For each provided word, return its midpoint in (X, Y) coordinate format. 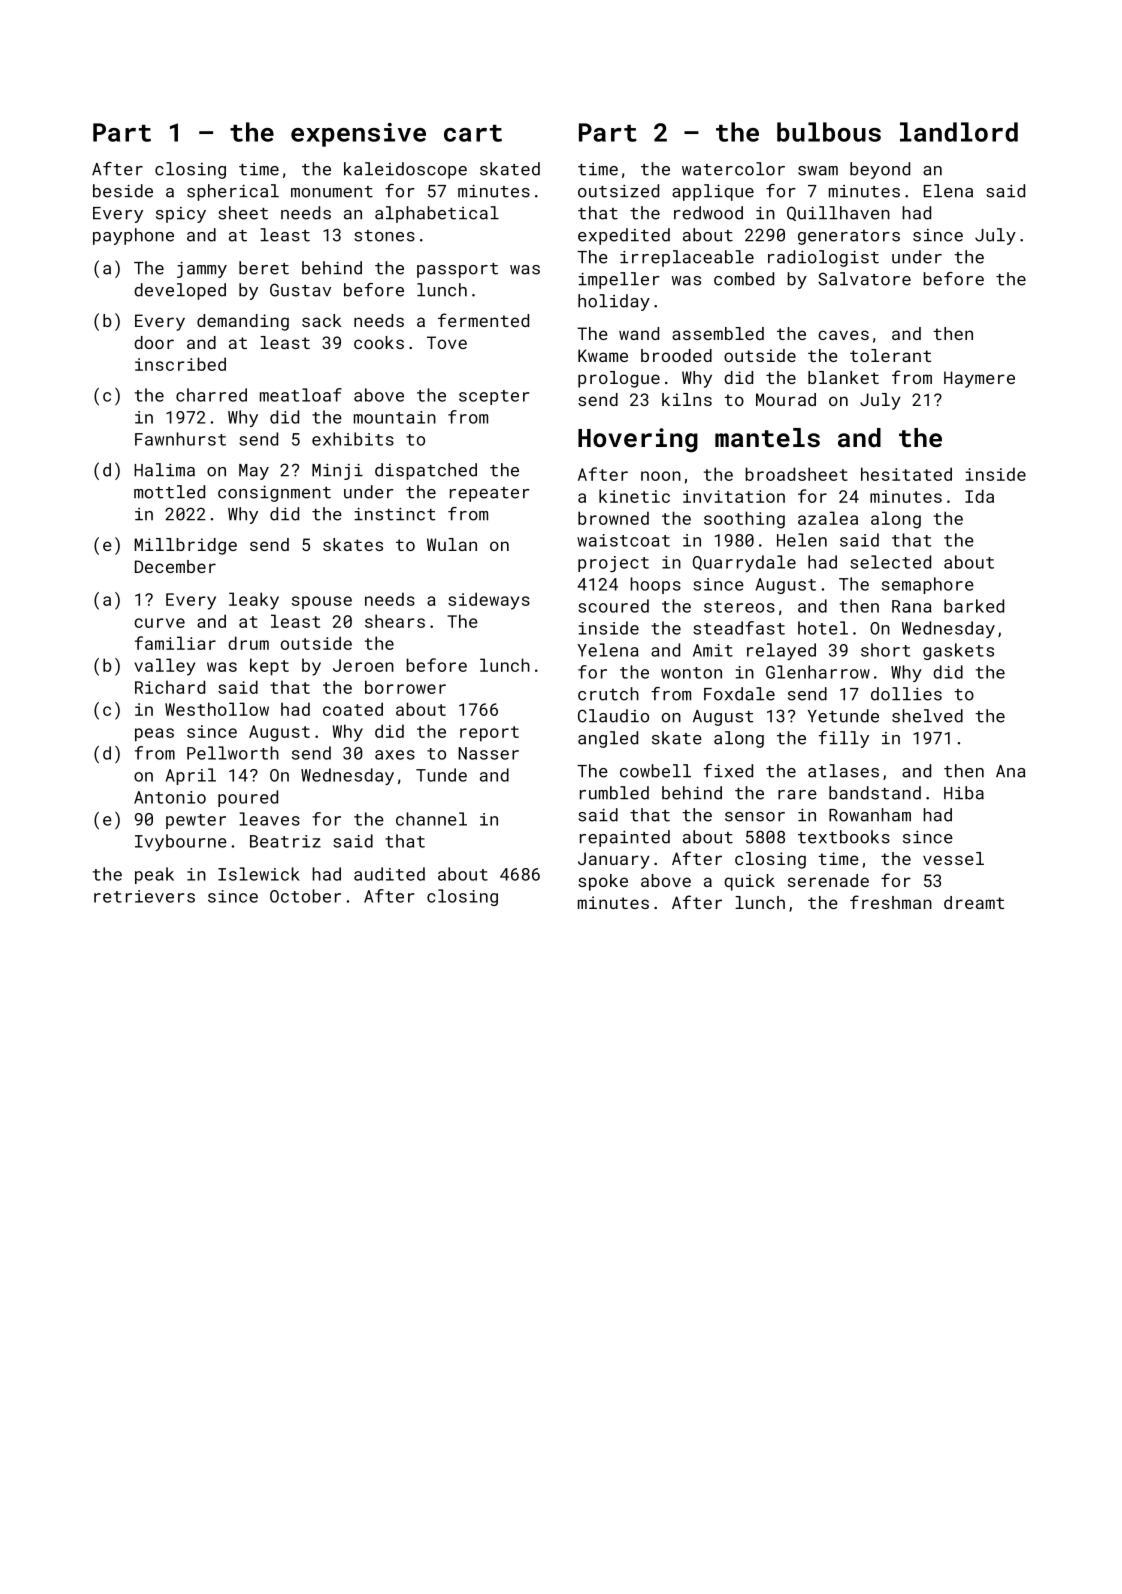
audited (389, 874)
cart (473, 133)
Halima (164, 470)
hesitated (906, 474)
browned (613, 518)
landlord (959, 132)
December (175, 566)
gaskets (958, 651)
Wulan (452, 544)
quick (749, 882)
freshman (891, 902)
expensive (358, 135)
